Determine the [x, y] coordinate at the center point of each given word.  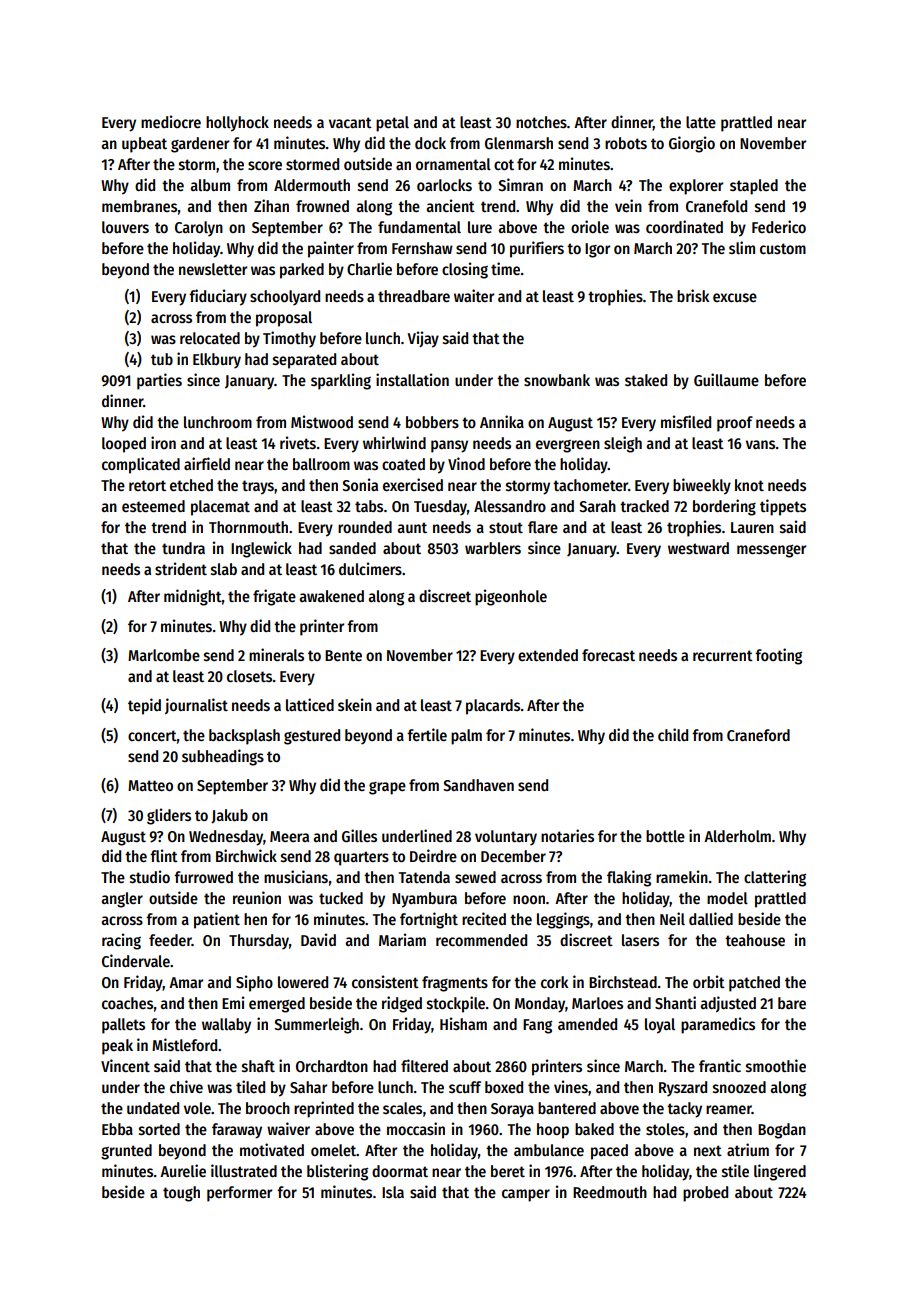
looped [124, 445]
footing [778, 656]
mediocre [171, 122]
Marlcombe [164, 655]
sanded [352, 548]
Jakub [229, 816]
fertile [427, 735]
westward [698, 548]
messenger [771, 551]
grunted [126, 1152]
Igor [597, 250]
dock [430, 143]
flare [543, 527]
